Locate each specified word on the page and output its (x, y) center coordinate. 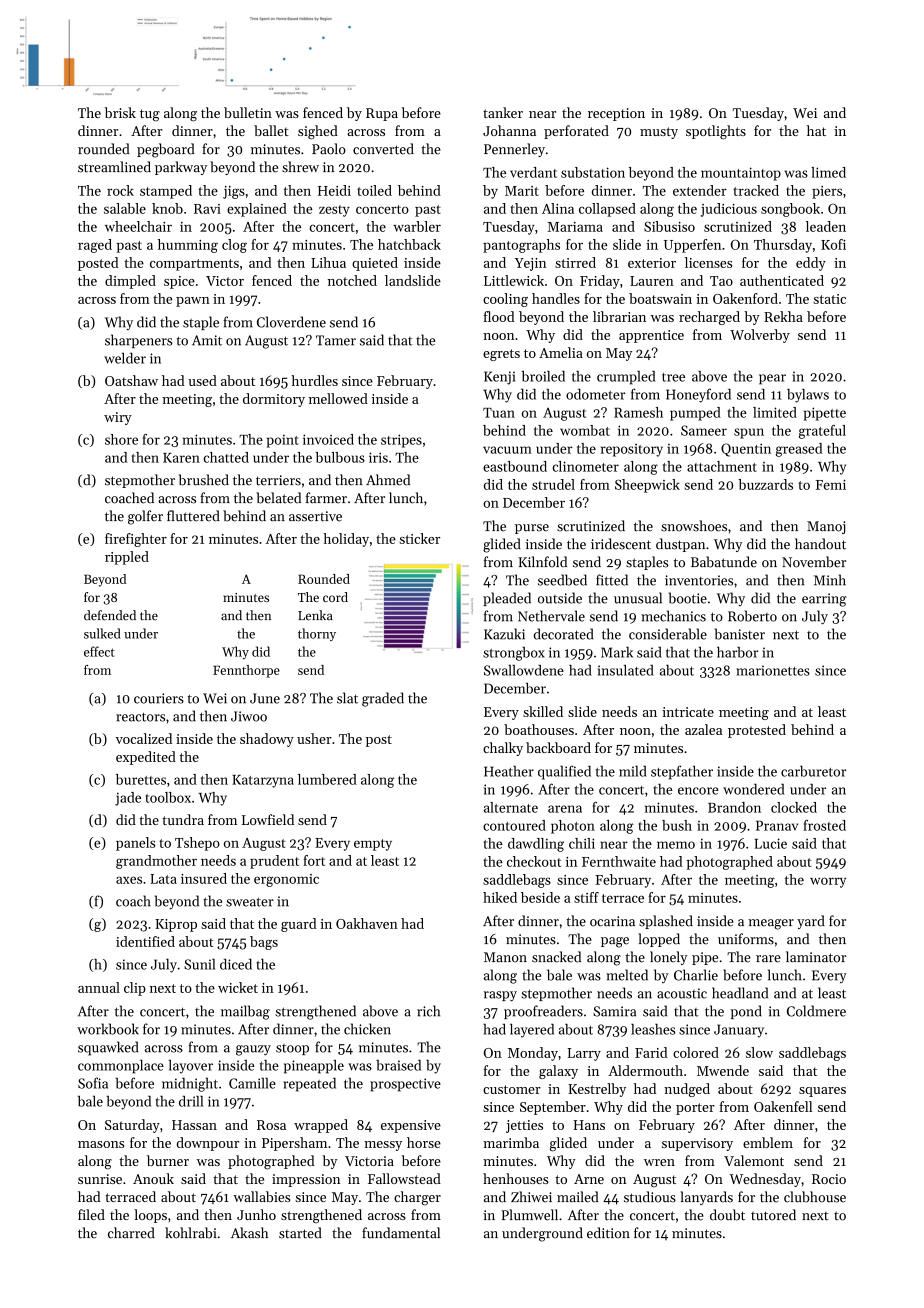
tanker (503, 112)
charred (131, 1233)
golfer (145, 517)
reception (616, 114)
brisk (120, 112)
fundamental (401, 1233)
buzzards (765, 484)
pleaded (507, 599)
